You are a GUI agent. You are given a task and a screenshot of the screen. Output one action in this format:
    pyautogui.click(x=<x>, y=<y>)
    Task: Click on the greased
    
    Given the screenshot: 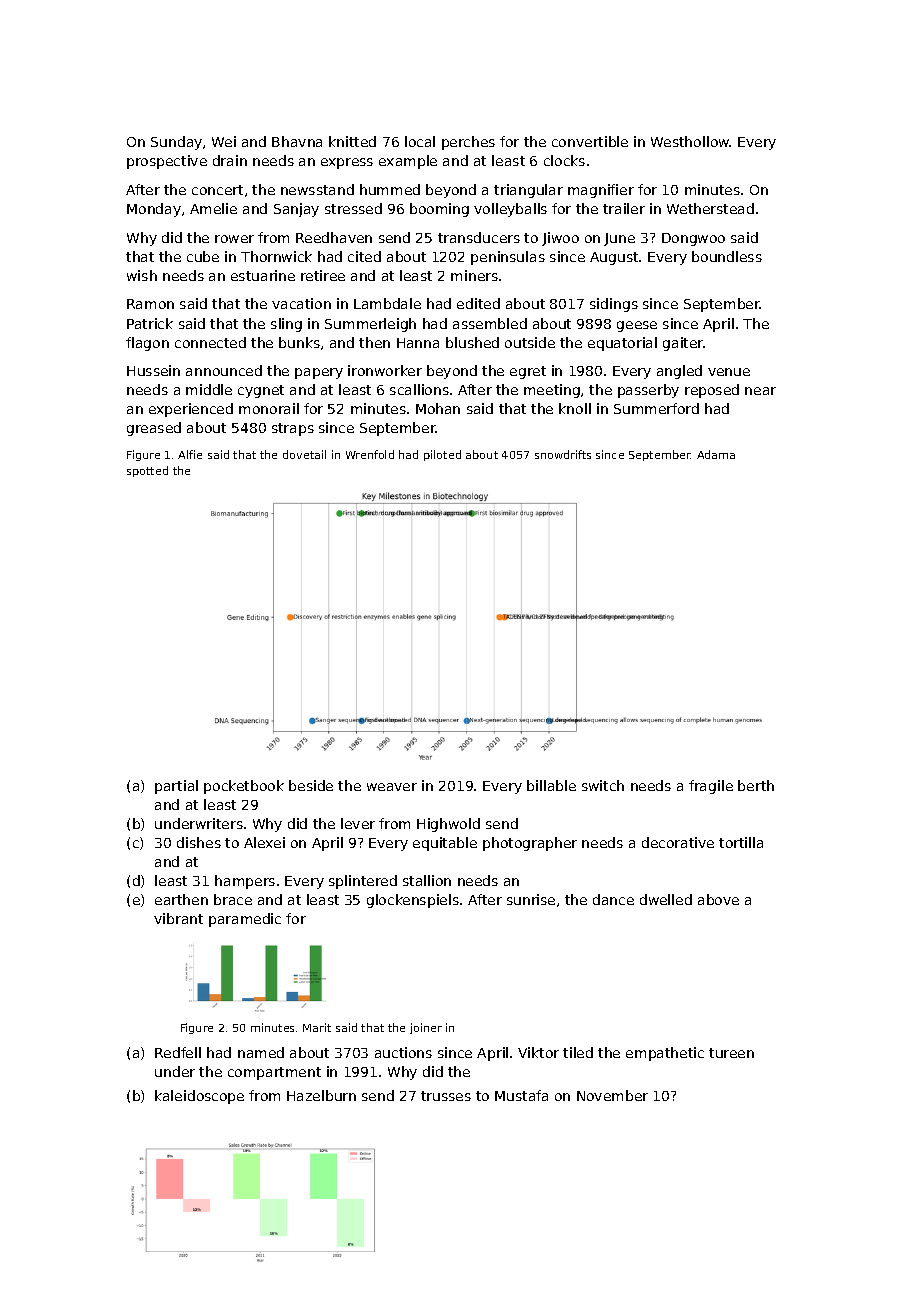 What is the action you would take?
    pyautogui.click(x=154, y=429)
